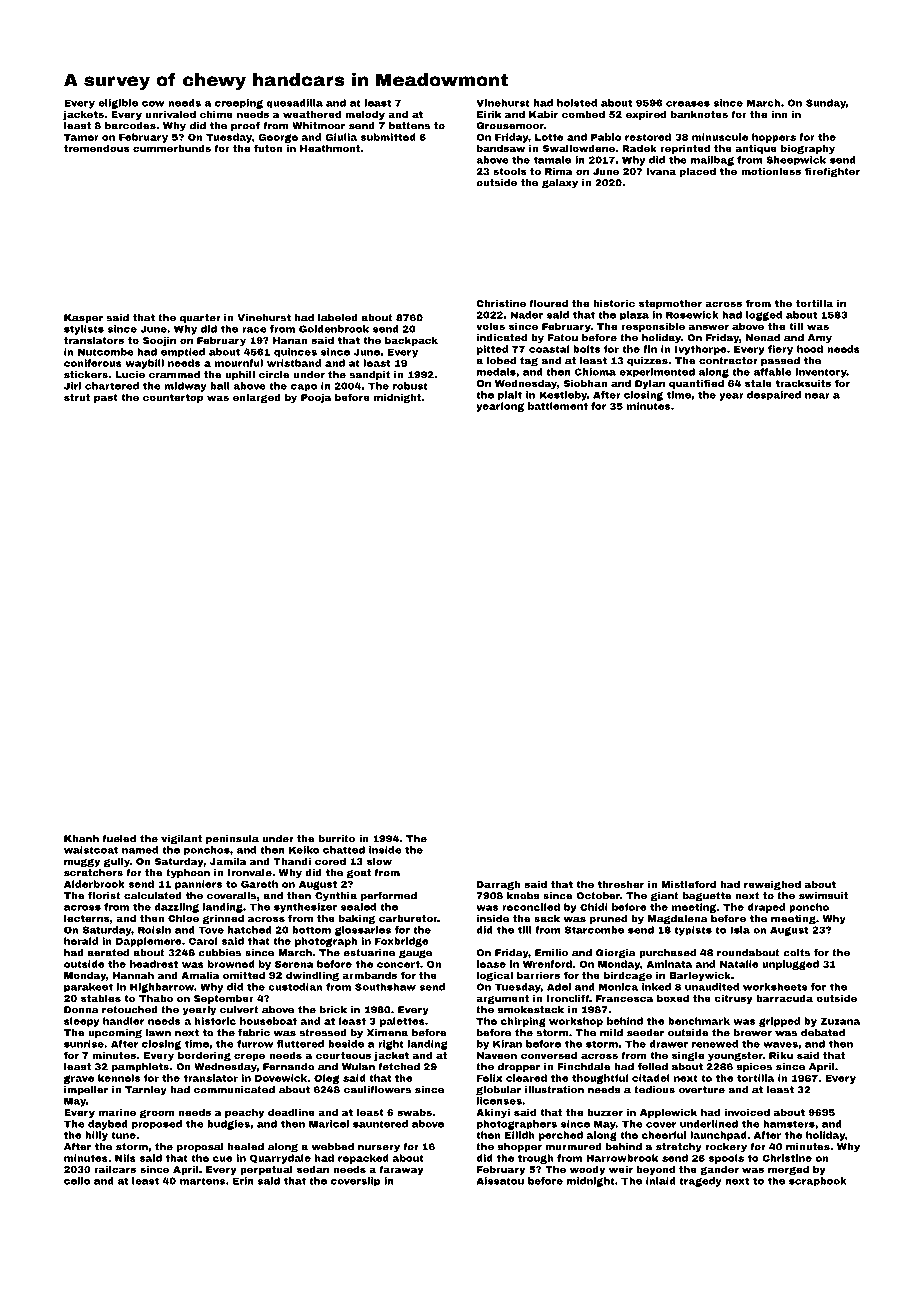 Image resolution: width=924 pixels, height=1308 pixels. Describe the element at coordinates (495, 976) in the screenshot. I see `logical` at that location.
